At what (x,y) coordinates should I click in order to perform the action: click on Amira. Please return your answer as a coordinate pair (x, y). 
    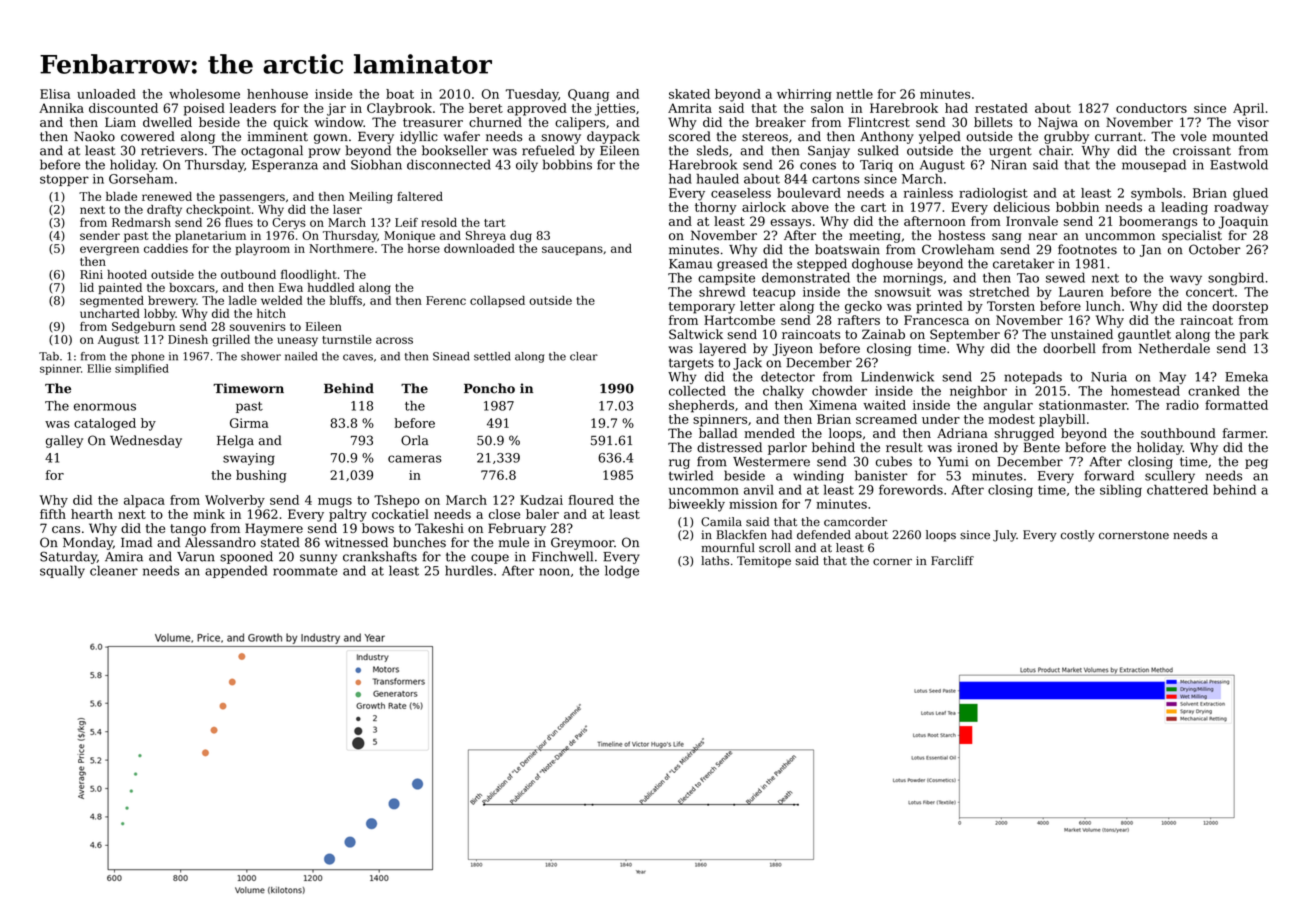
    Looking at the image, I should click on (124, 557).
